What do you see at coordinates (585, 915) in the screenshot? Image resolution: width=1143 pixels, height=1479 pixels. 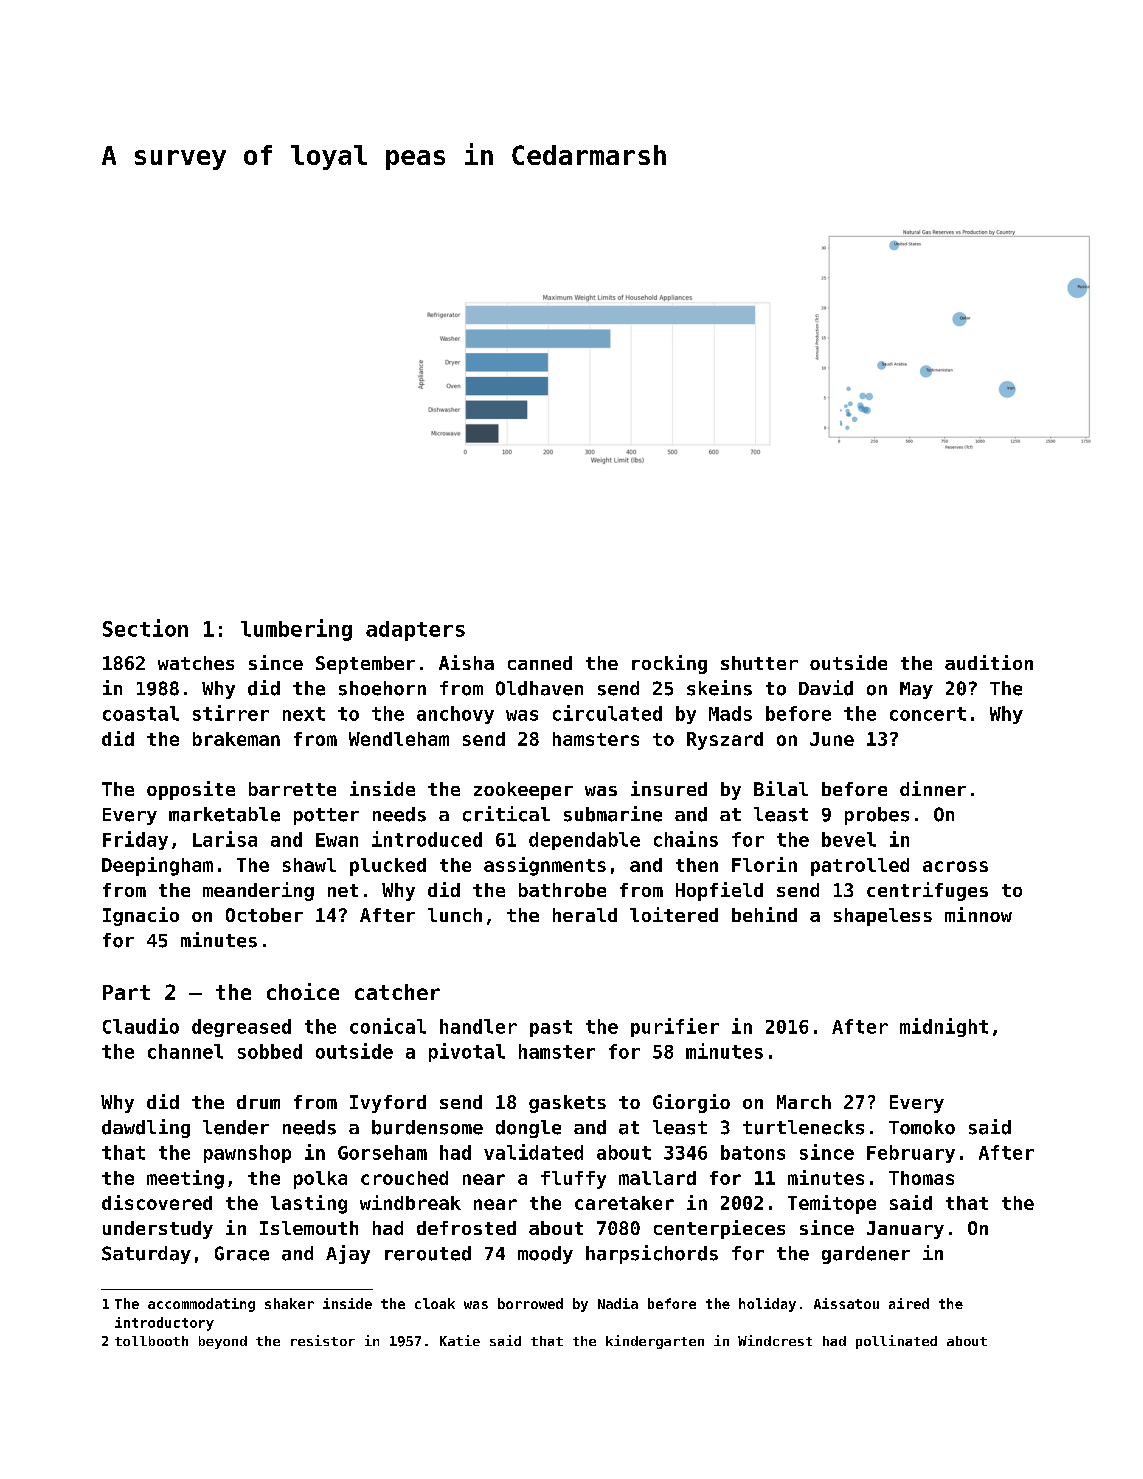 I see `herald` at bounding box center [585, 915].
